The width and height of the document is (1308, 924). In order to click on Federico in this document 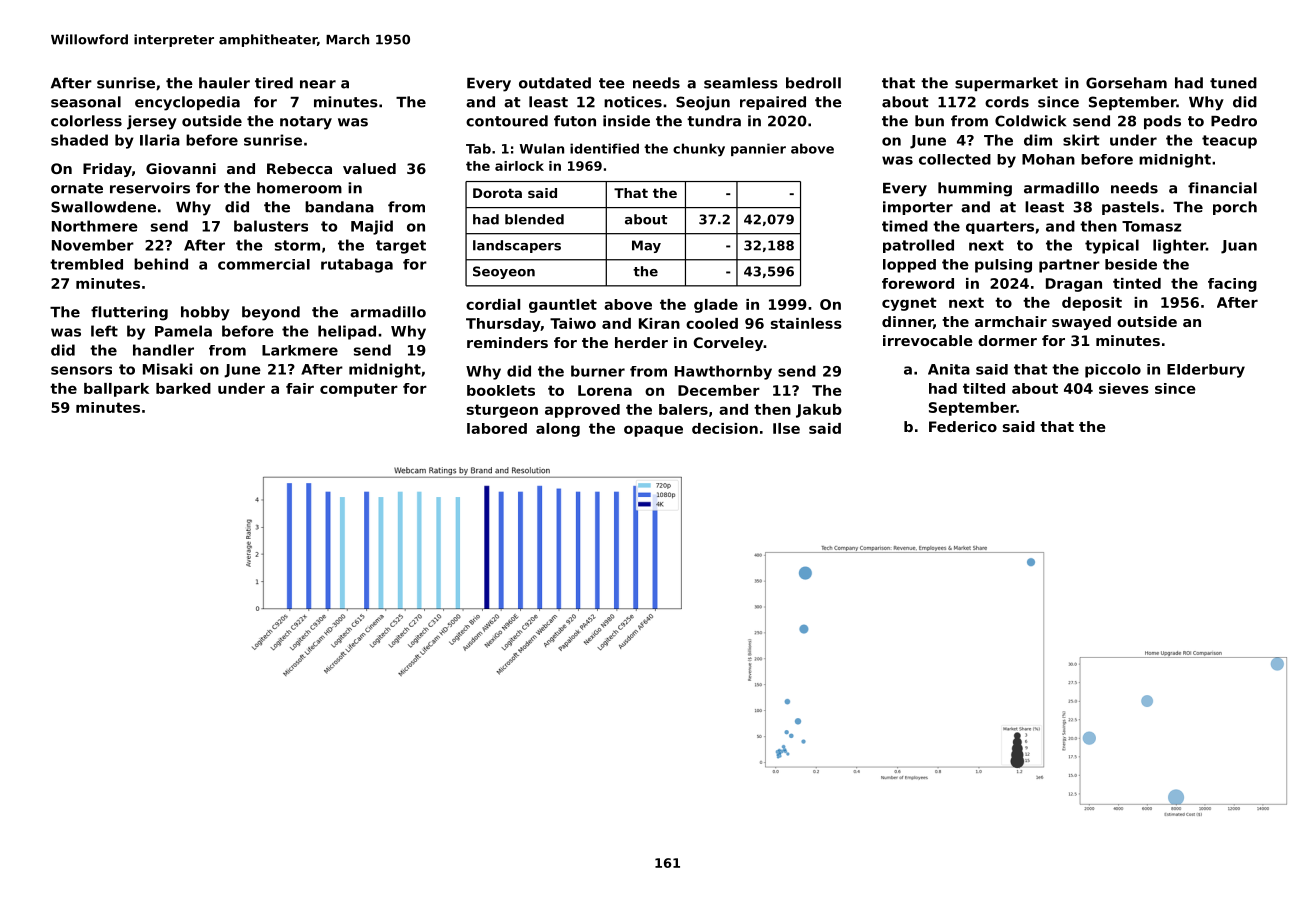, I will do `click(963, 426)`.
